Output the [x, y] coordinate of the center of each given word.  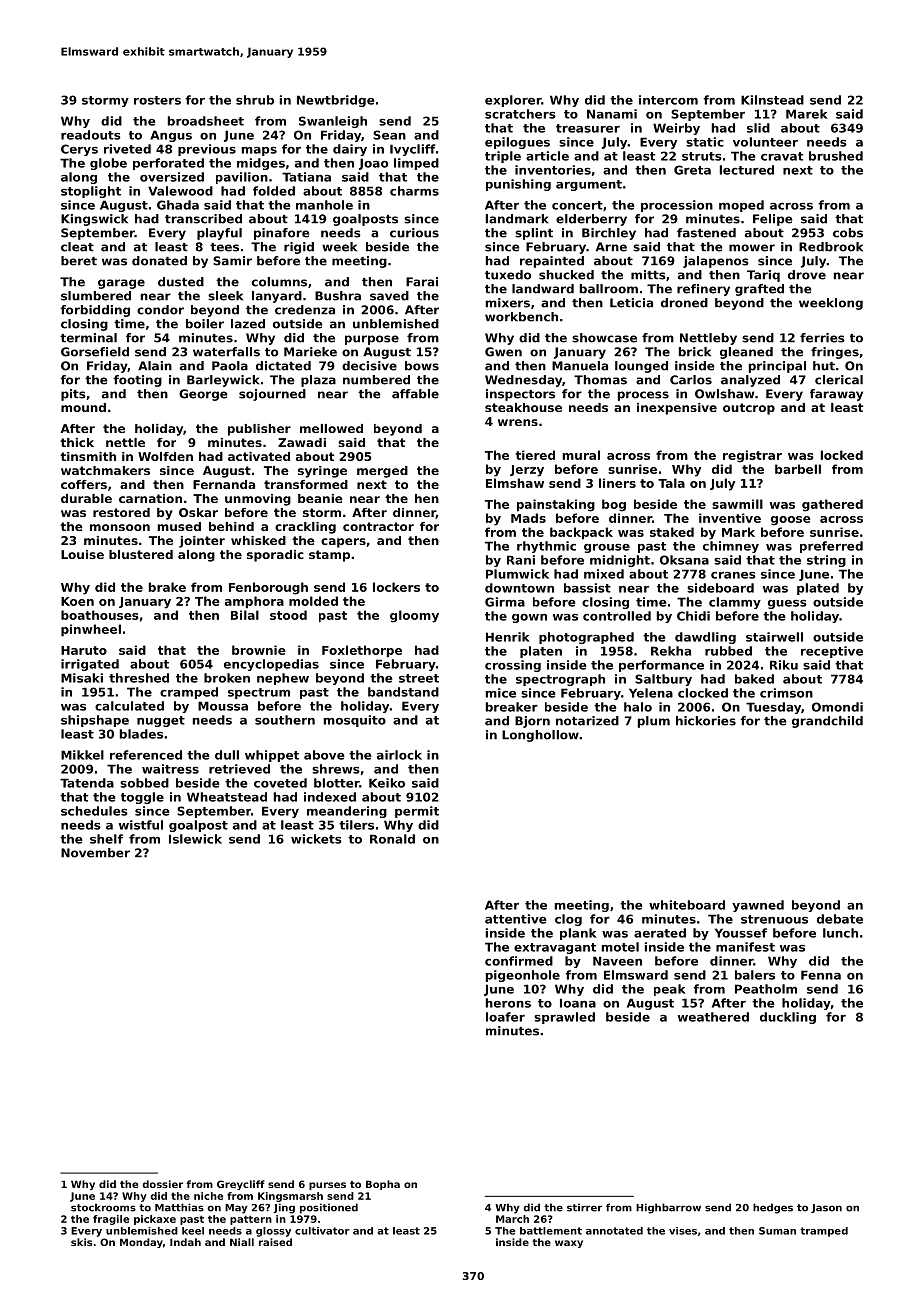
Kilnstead [772, 100]
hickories [706, 721]
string [826, 561]
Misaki [82, 678]
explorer [513, 101]
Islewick [195, 839]
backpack [581, 533]
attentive [516, 919]
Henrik [507, 637]
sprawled [564, 1018]
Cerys [79, 150]
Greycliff [241, 1185]
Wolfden [165, 456]
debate [840, 919]
